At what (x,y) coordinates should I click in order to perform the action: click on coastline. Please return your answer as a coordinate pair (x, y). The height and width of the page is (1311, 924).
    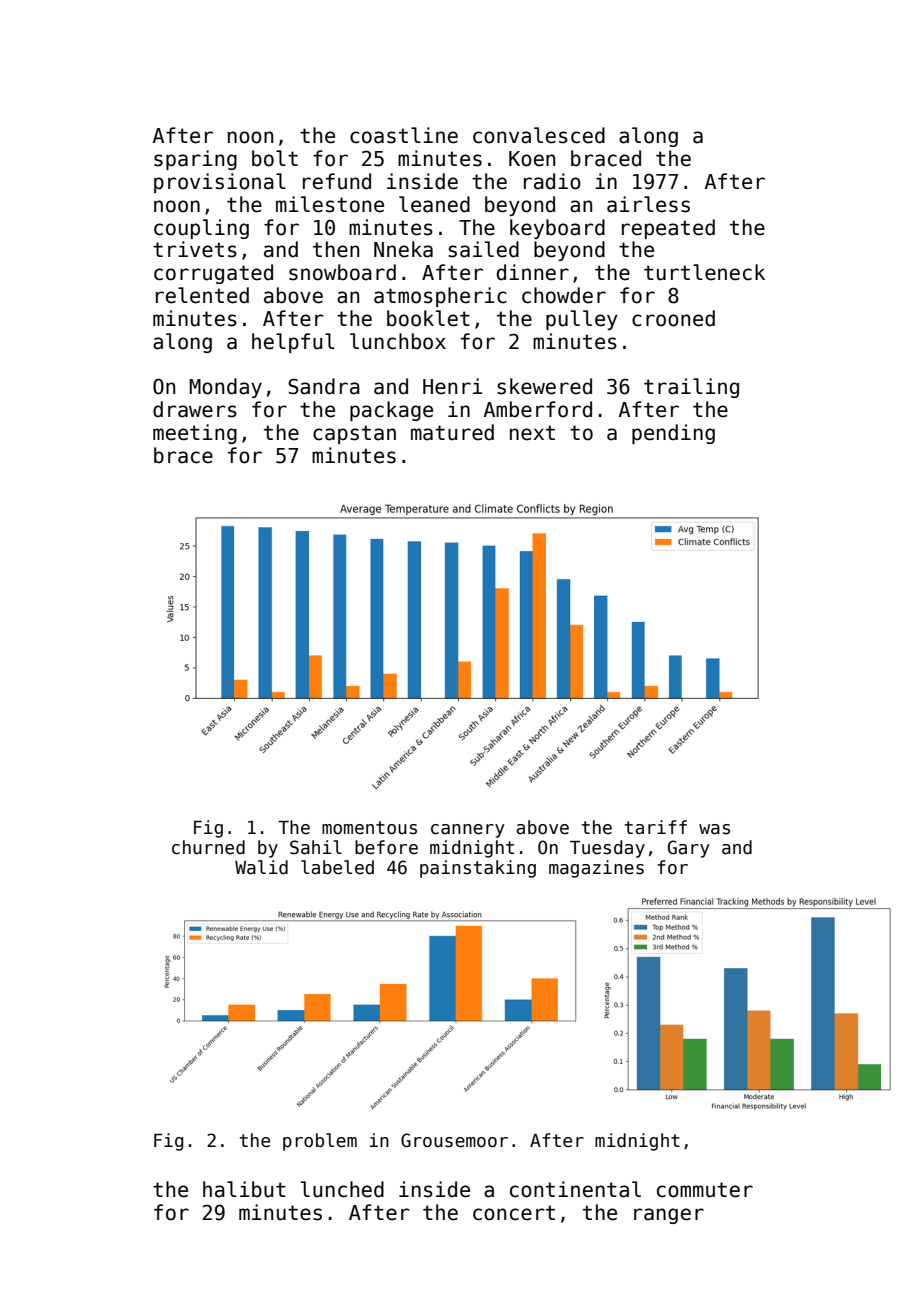
    Looking at the image, I should click on (404, 135).
